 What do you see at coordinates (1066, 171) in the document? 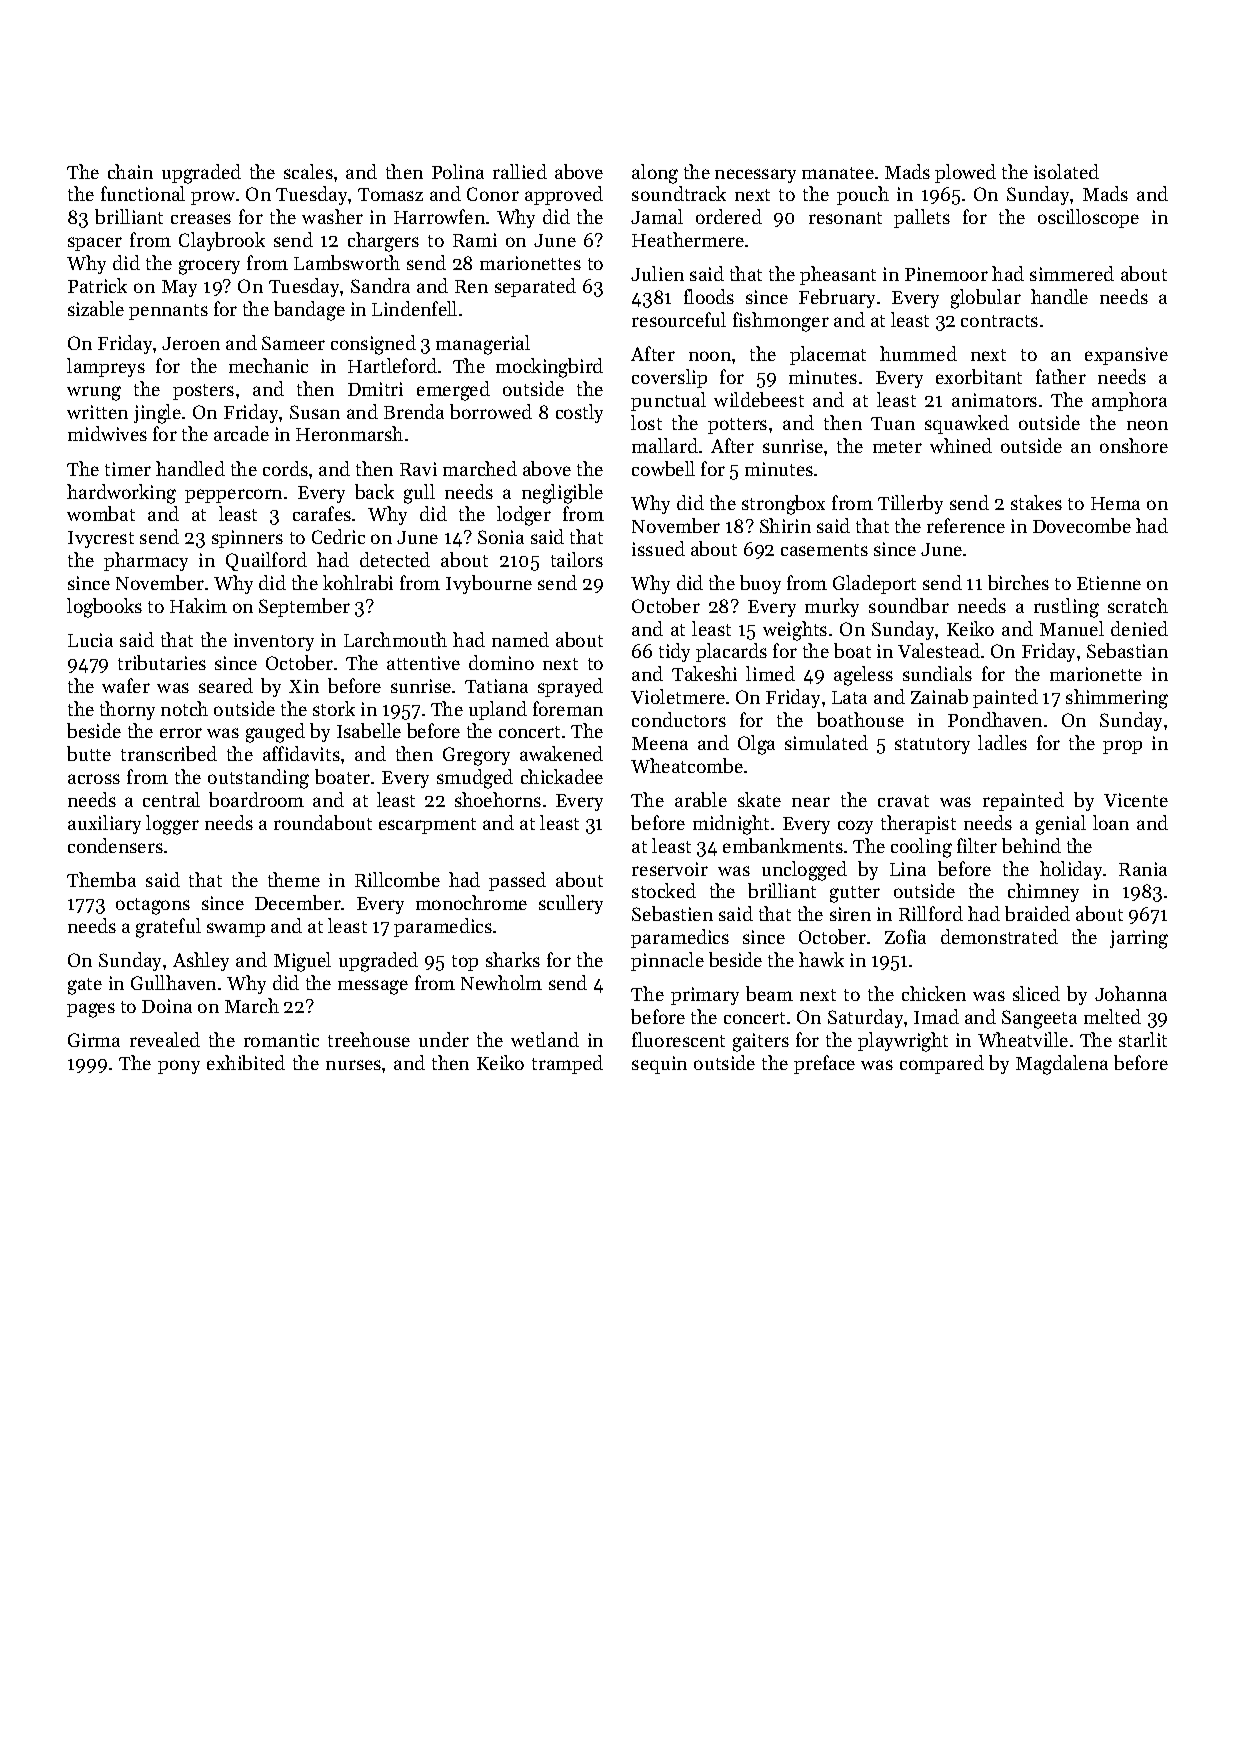
I see `isolated` at bounding box center [1066, 171].
